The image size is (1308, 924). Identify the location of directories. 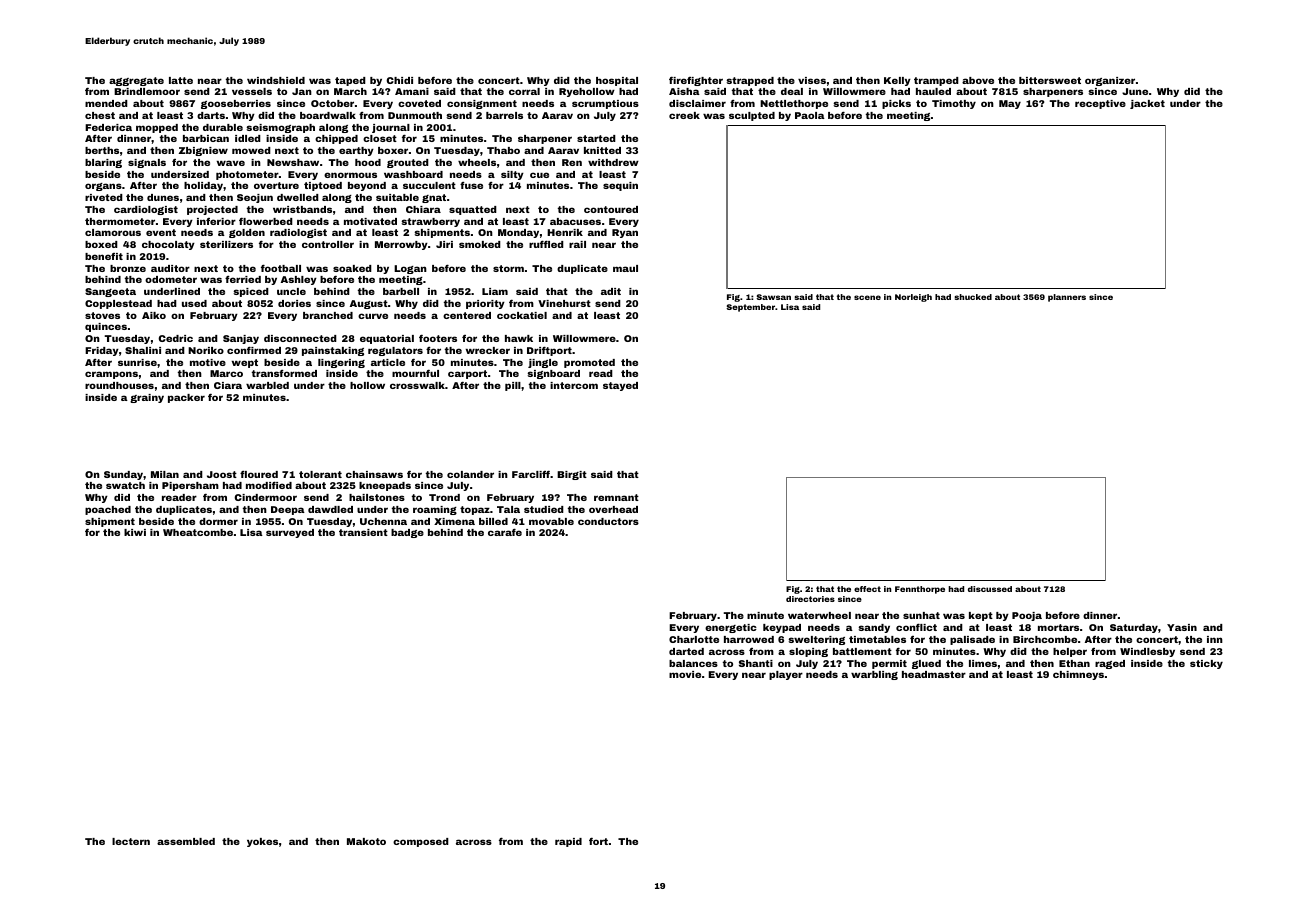
(810, 599).
